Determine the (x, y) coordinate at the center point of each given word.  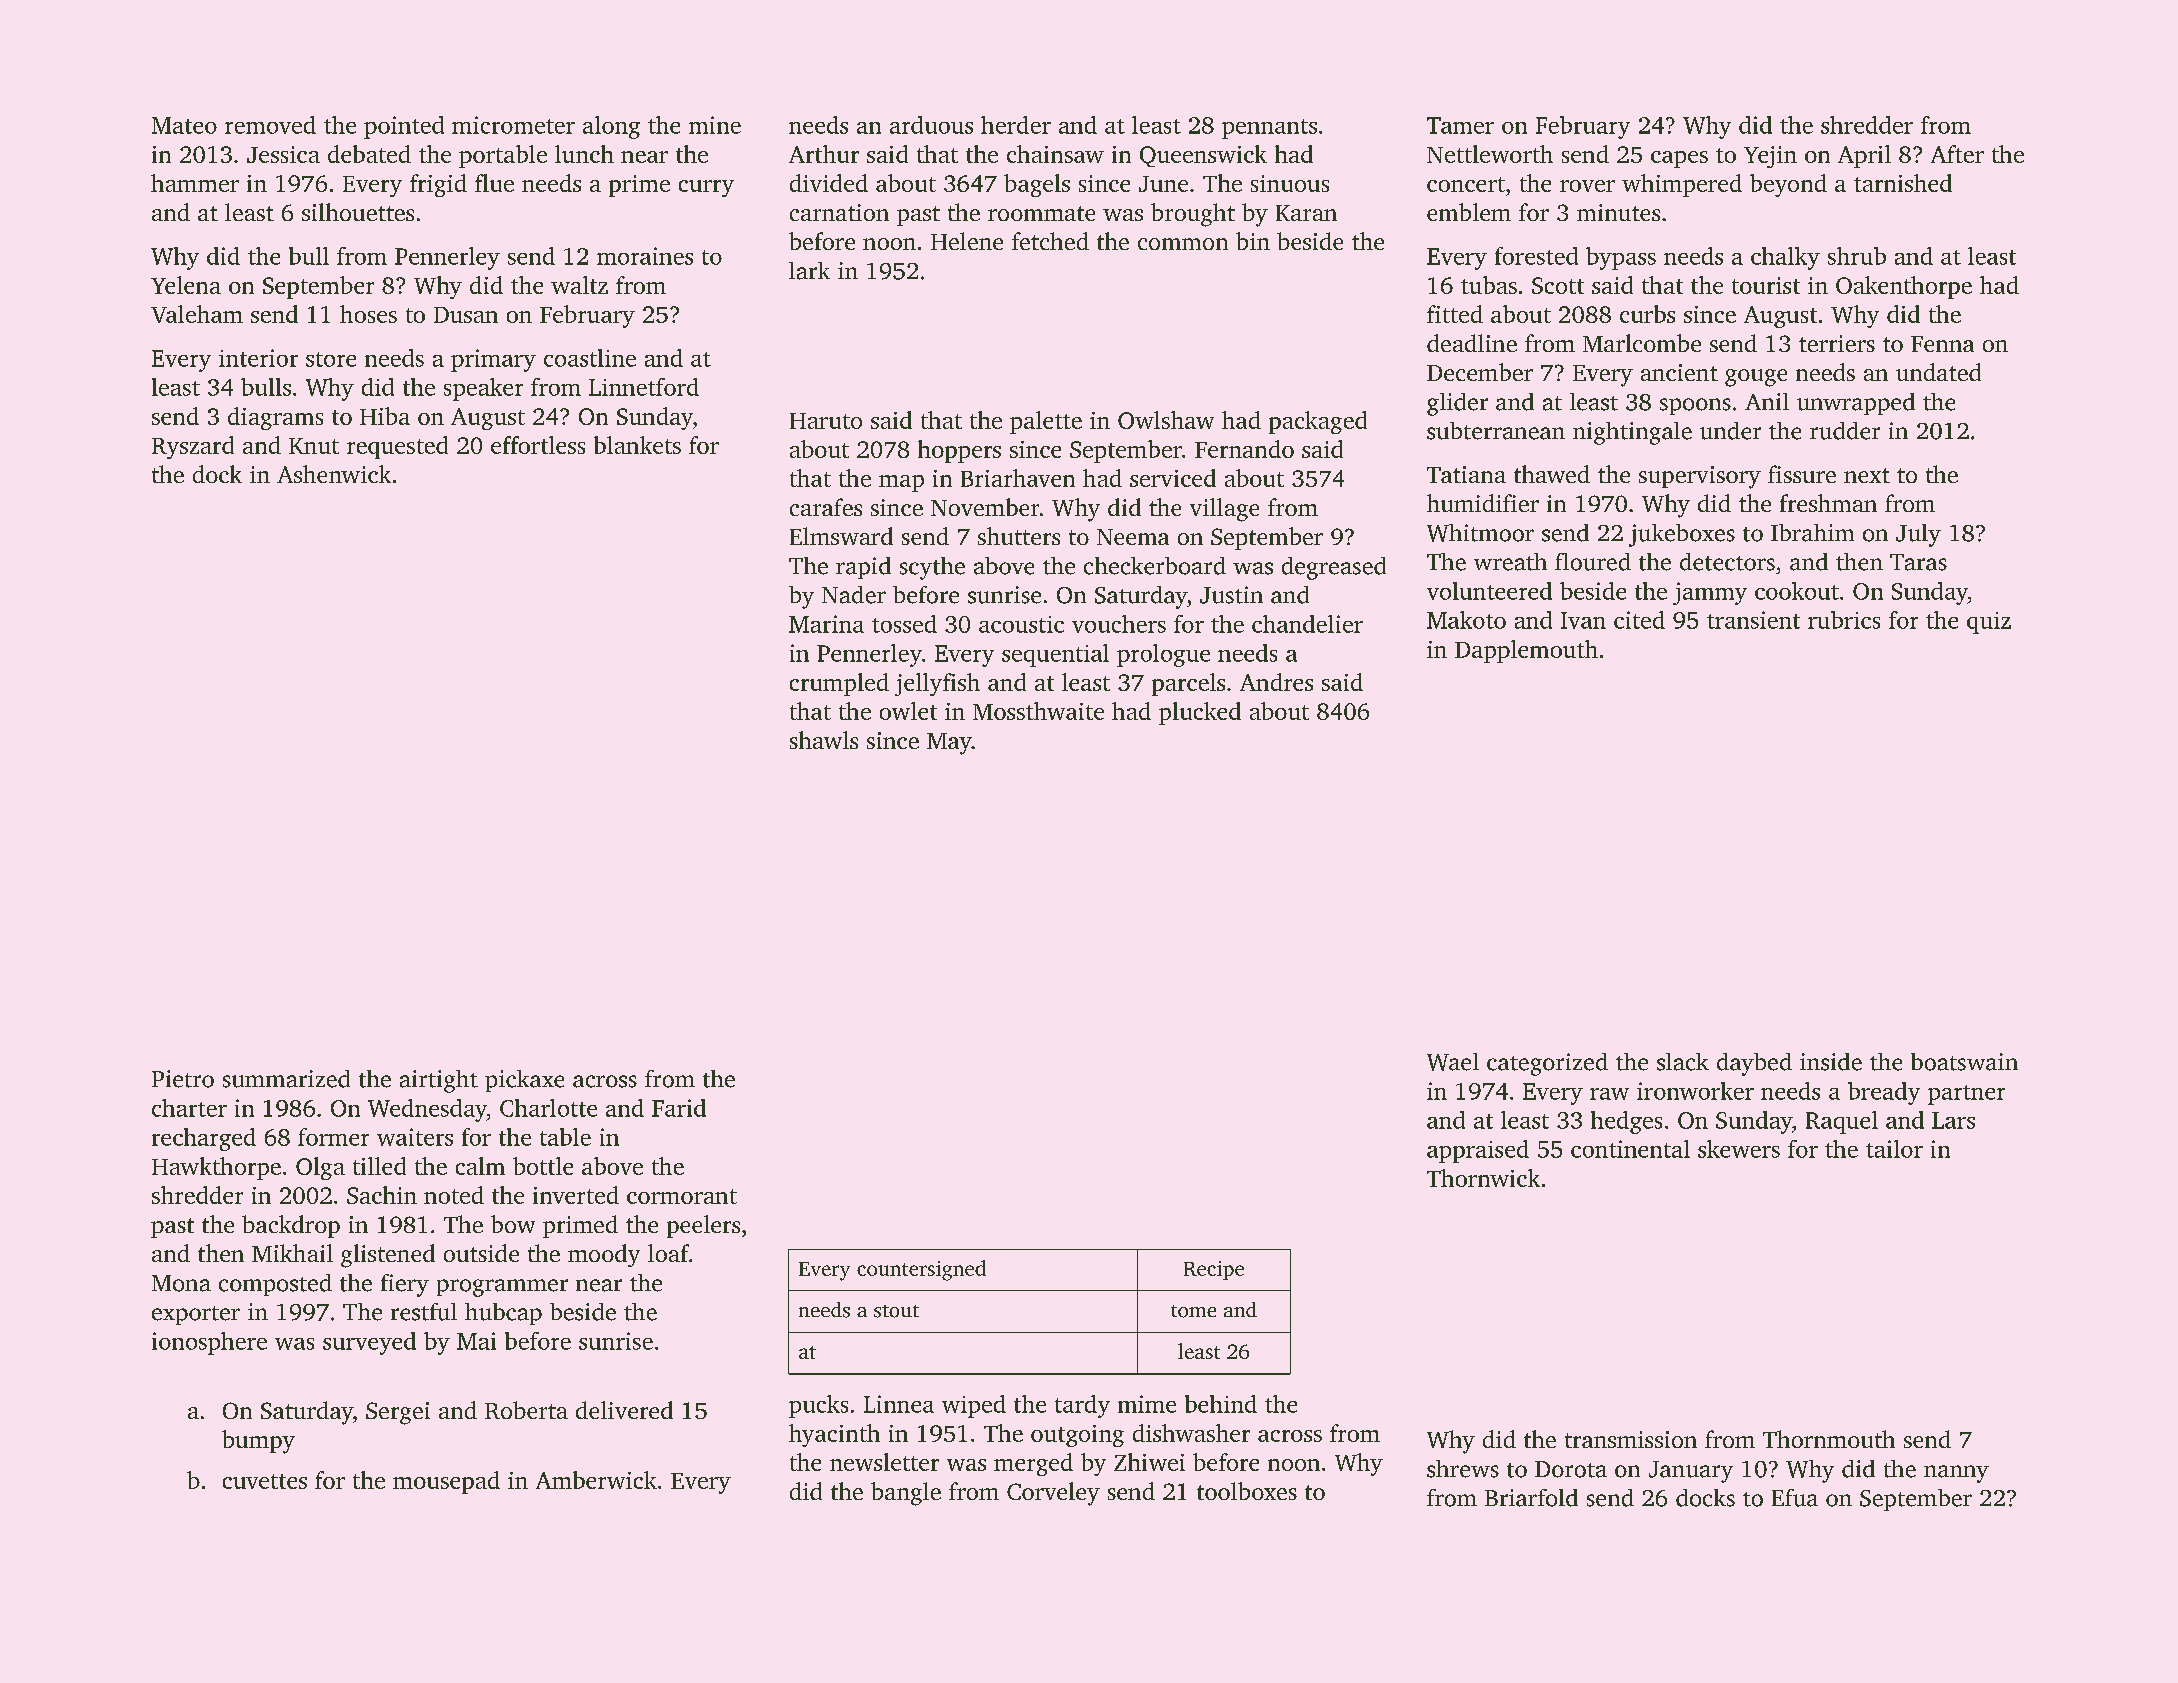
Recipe (1214, 1270)
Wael (1453, 1062)
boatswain (1964, 1062)
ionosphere (209, 1343)
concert (1466, 184)
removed (270, 125)
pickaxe (524, 1081)
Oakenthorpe (1904, 287)
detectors (1727, 562)
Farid (679, 1108)
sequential (1055, 655)
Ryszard (193, 447)
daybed (1754, 1064)
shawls (824, 740)
